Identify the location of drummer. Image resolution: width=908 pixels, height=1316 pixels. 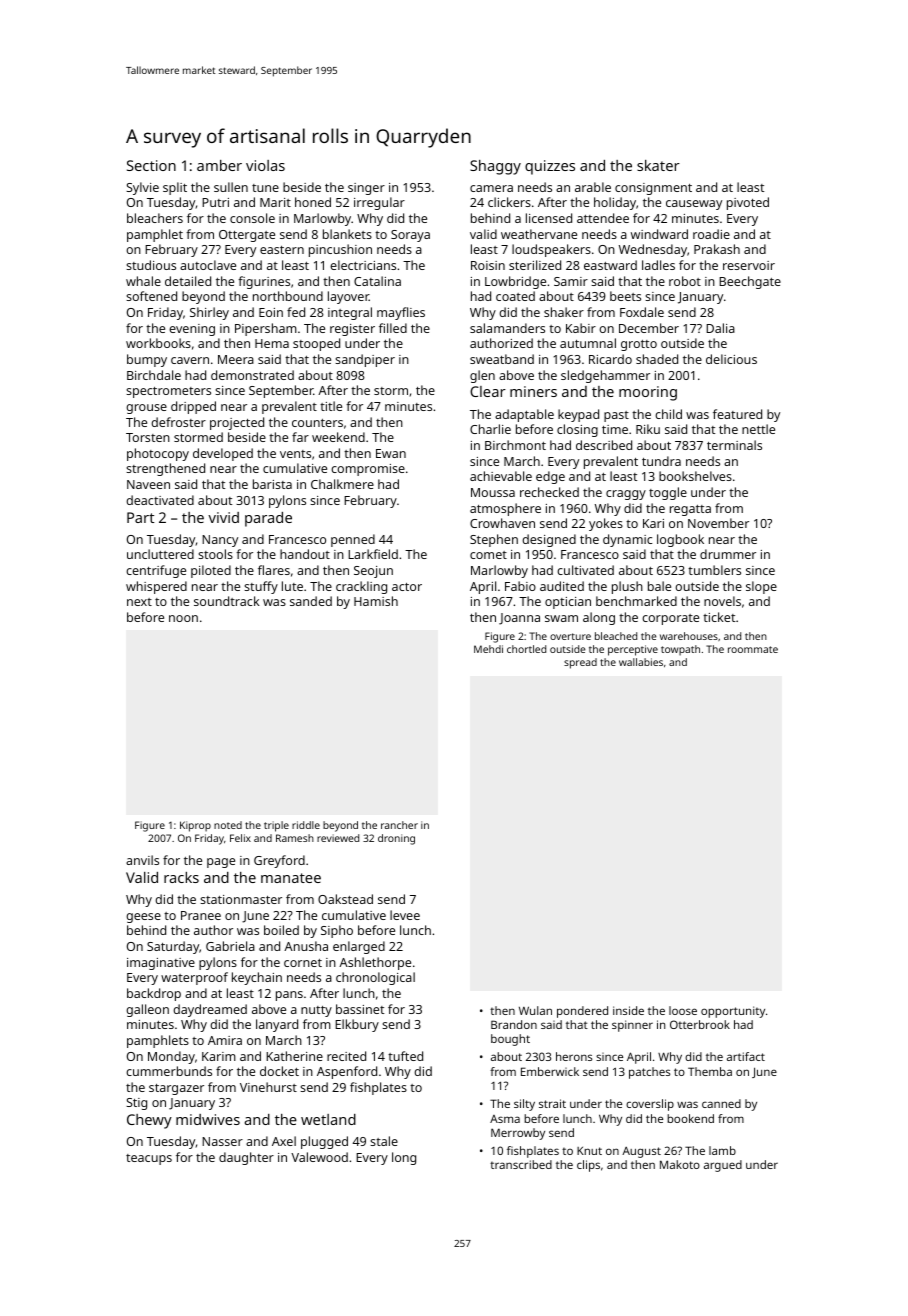
(728, 554).
